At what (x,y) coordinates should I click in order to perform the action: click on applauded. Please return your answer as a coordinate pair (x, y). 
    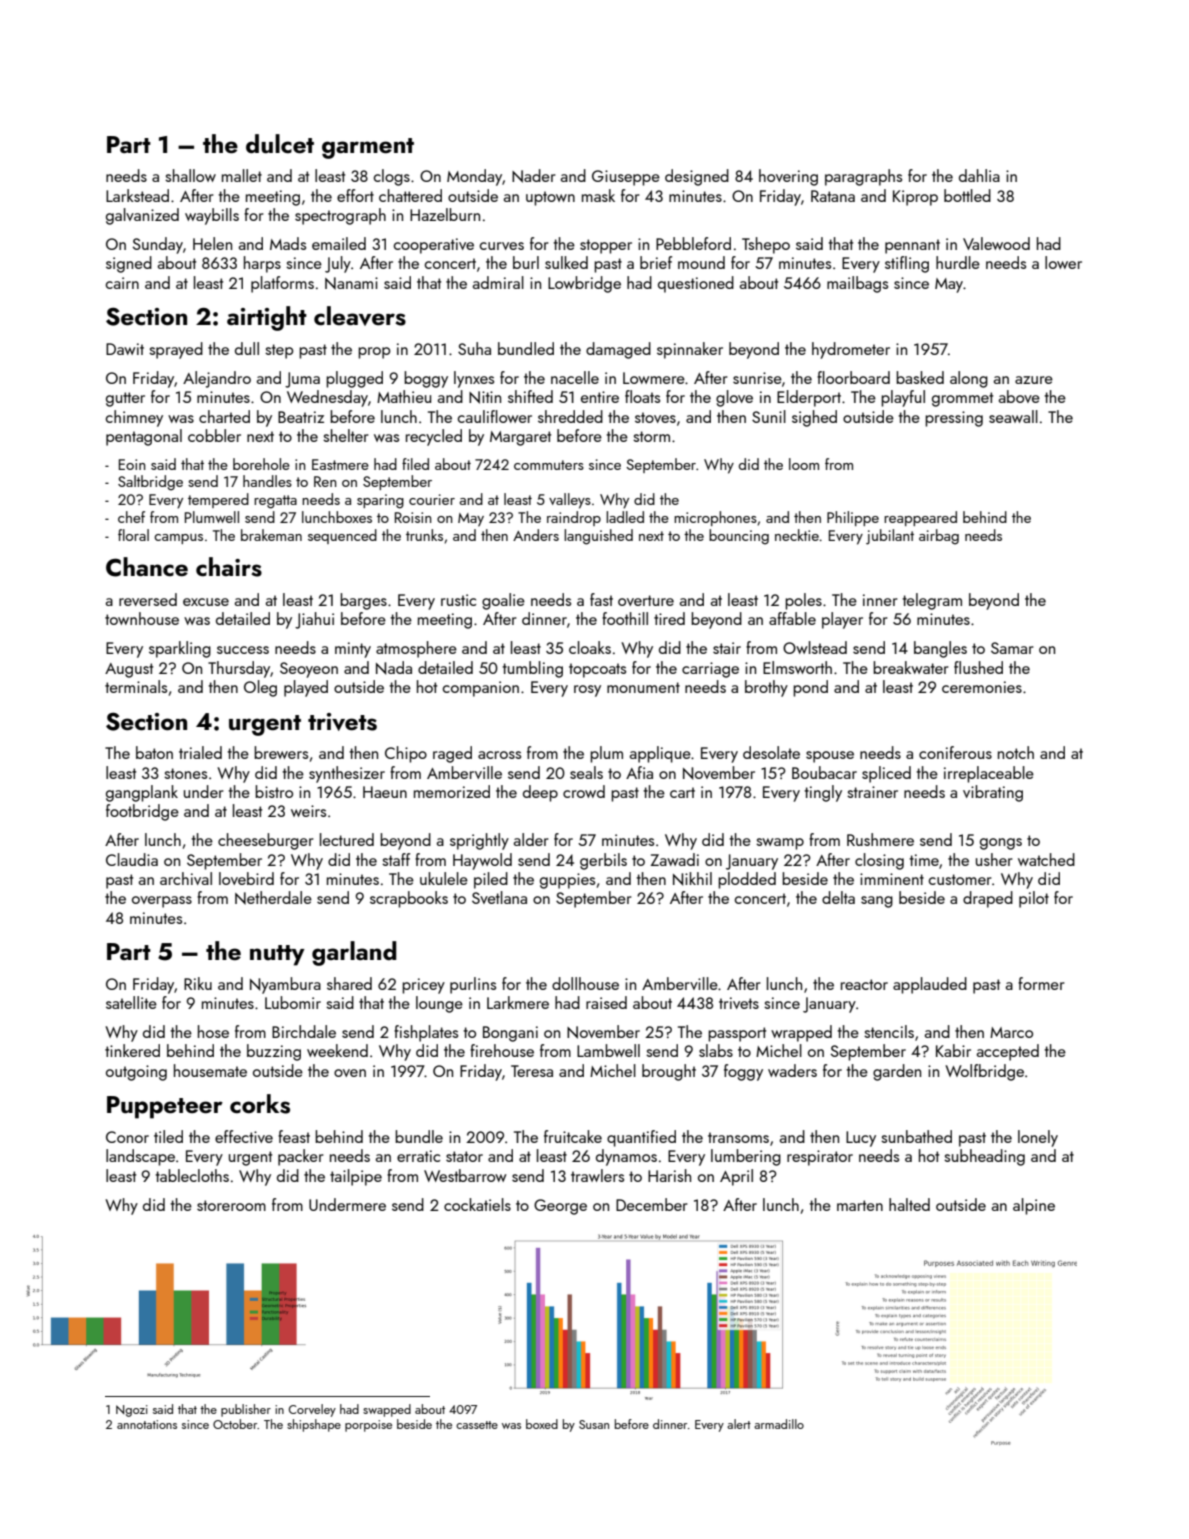
    Looking at the image, I should click on (930, 985).
